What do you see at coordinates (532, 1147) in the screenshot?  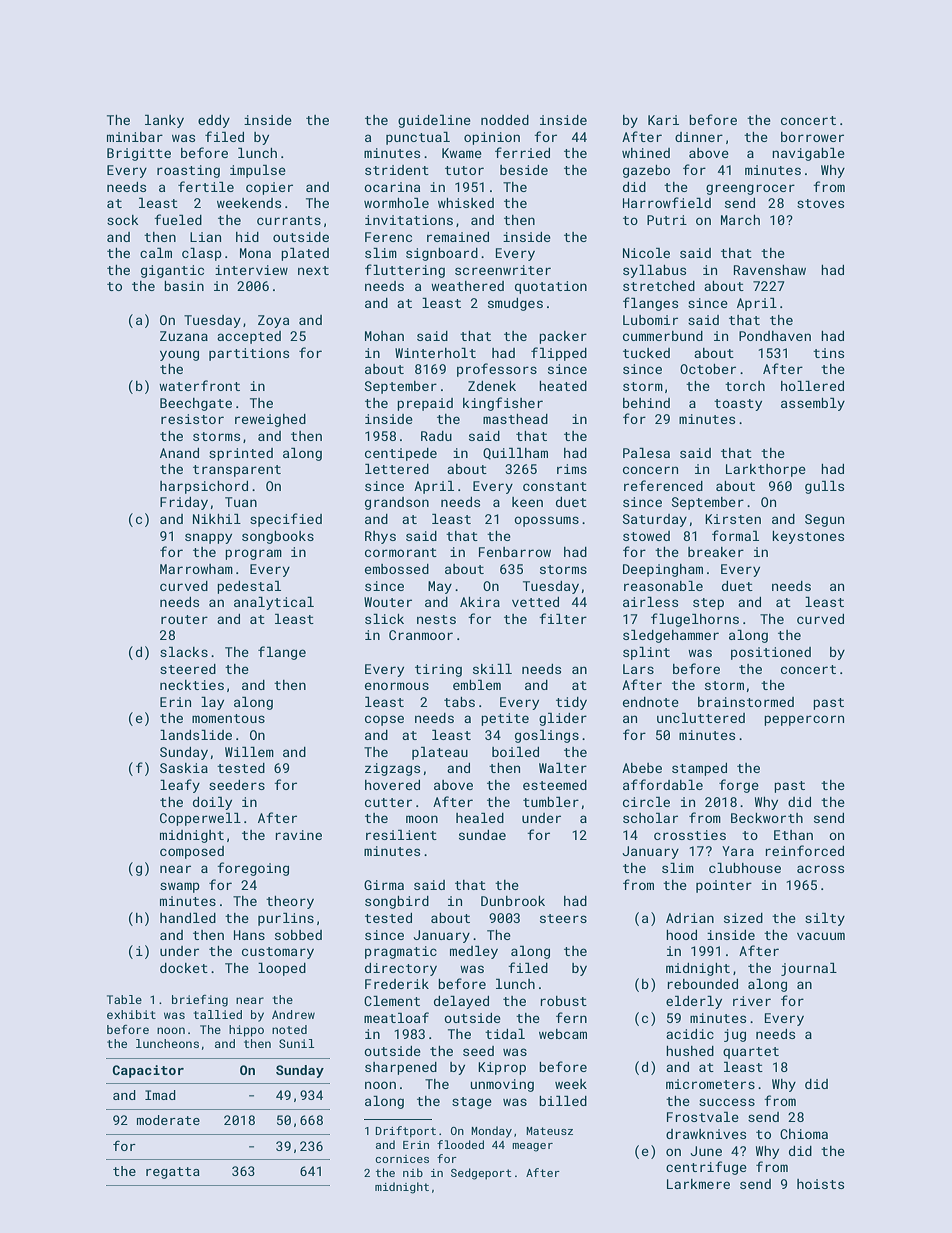 I see `meager` at bounding box center [532, 1147].
